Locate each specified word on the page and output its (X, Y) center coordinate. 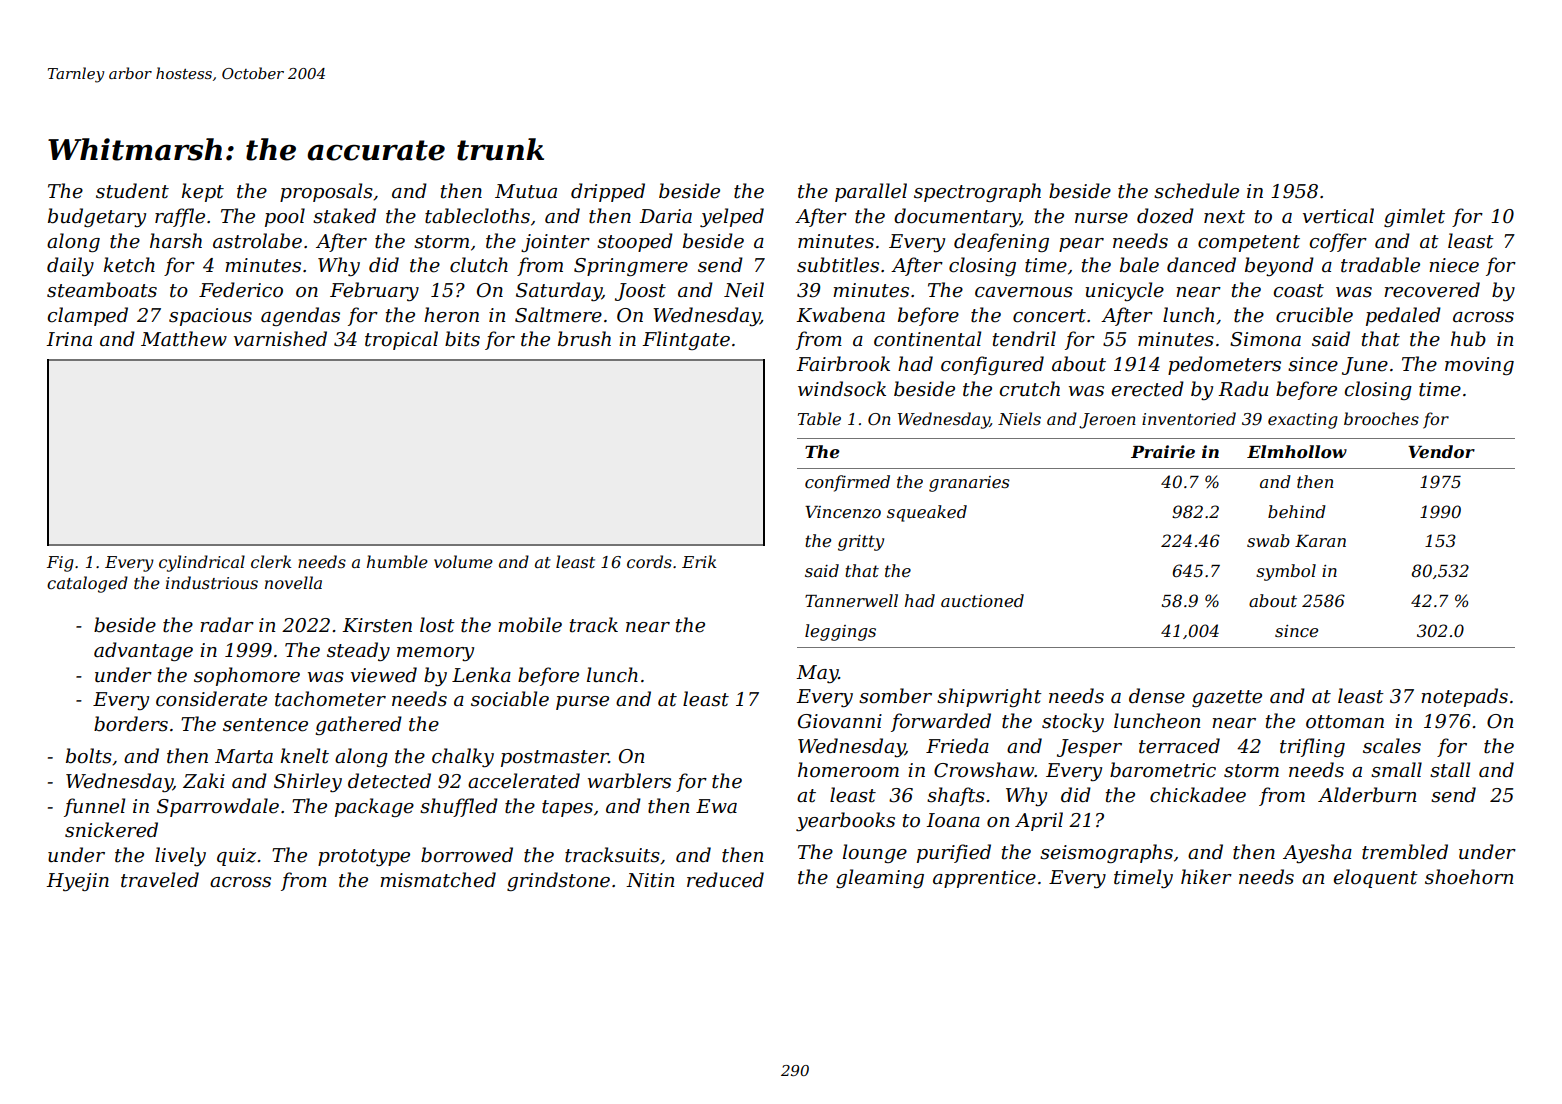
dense (1157, 696)
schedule (1196, 191)
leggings (840, 632)
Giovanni (840, 721)
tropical (401, 340)
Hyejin (77, 882)
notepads (1464, 697)
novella (293, 582)
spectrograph (977, 192)
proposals (326, 192)
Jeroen (1107, 421)
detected (389, 781)
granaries (969, 484)
